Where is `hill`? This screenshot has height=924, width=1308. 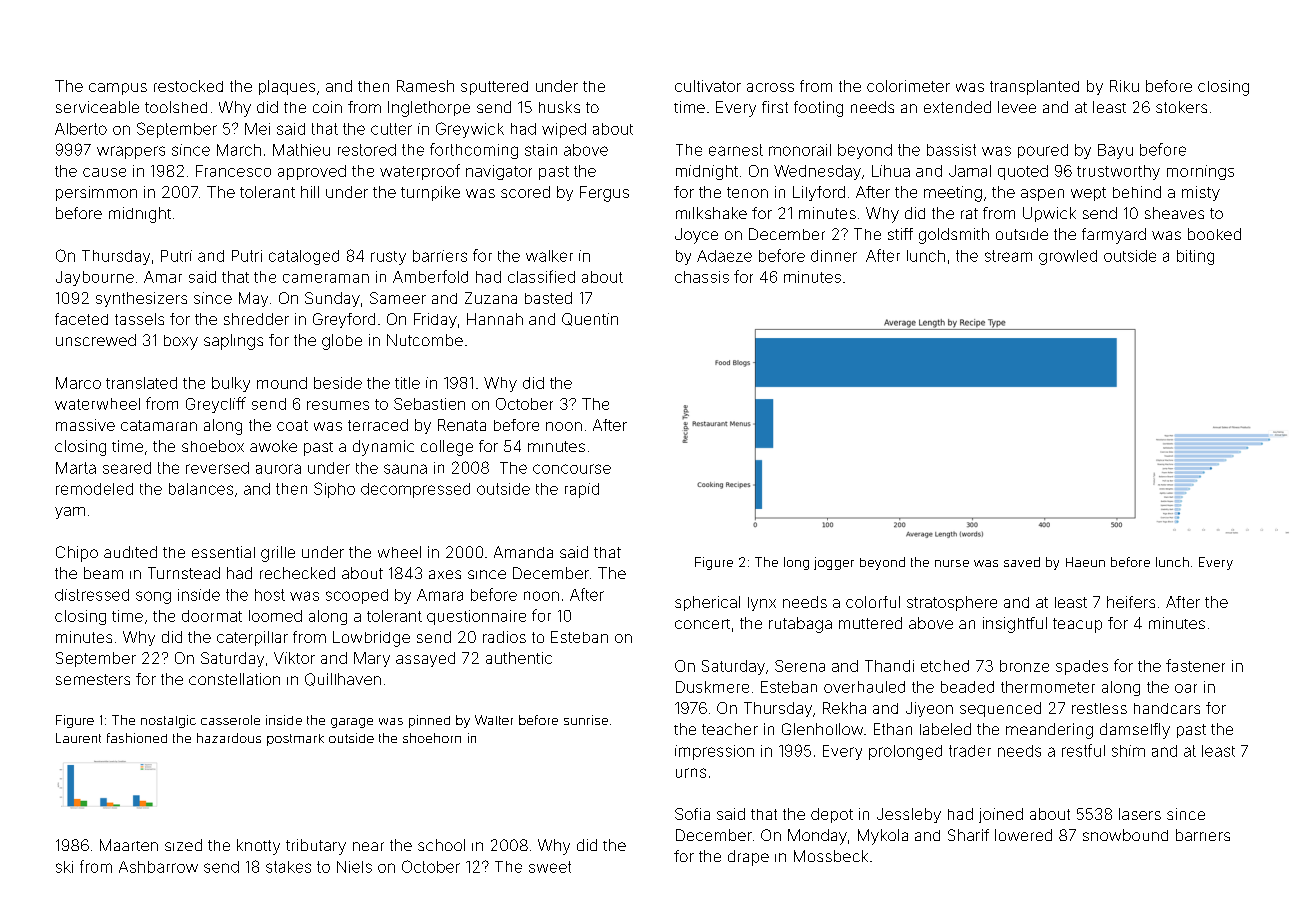
hill is located at coordinates (310, 192).
